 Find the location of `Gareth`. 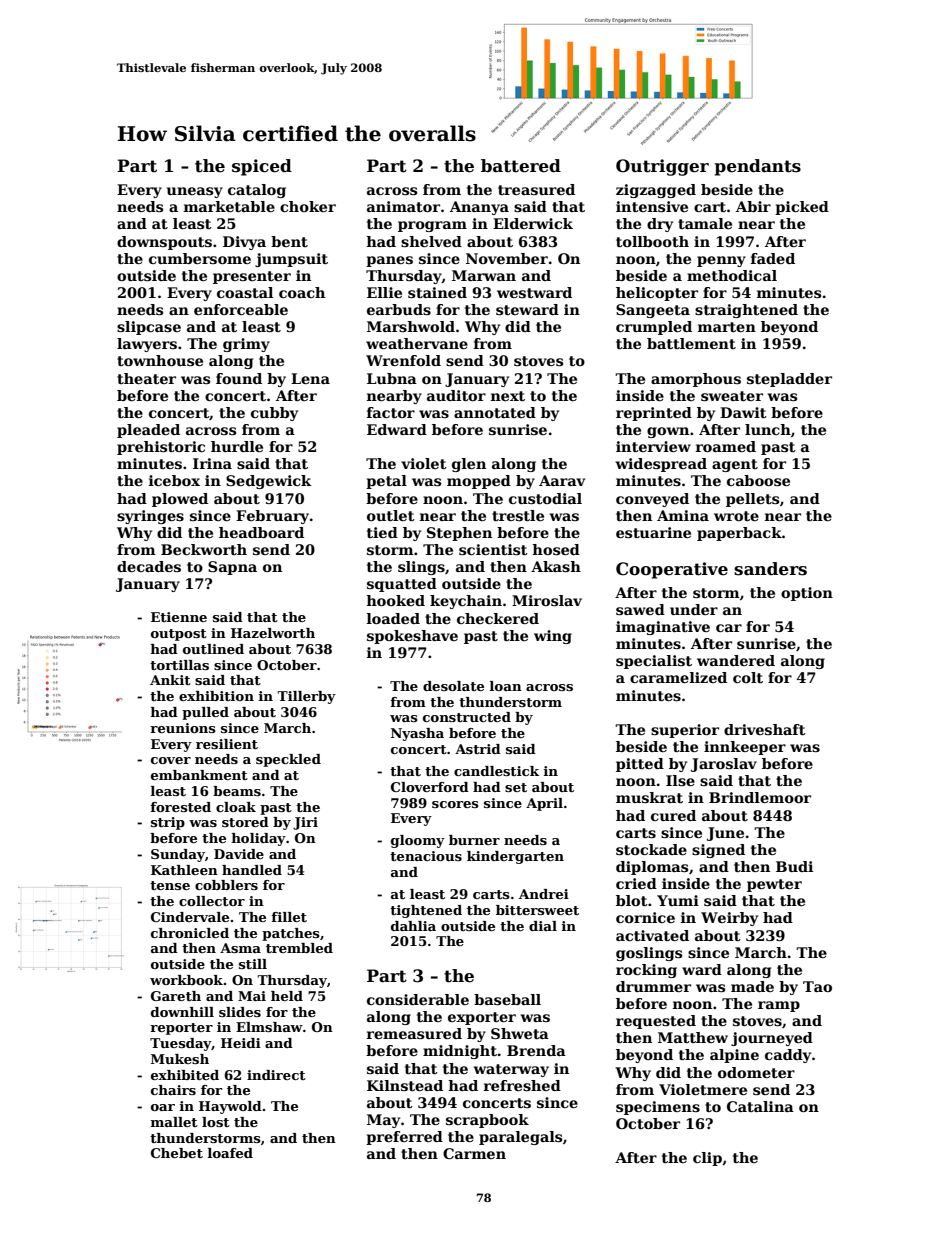

Gareth is located at coordinates (176, 996).
